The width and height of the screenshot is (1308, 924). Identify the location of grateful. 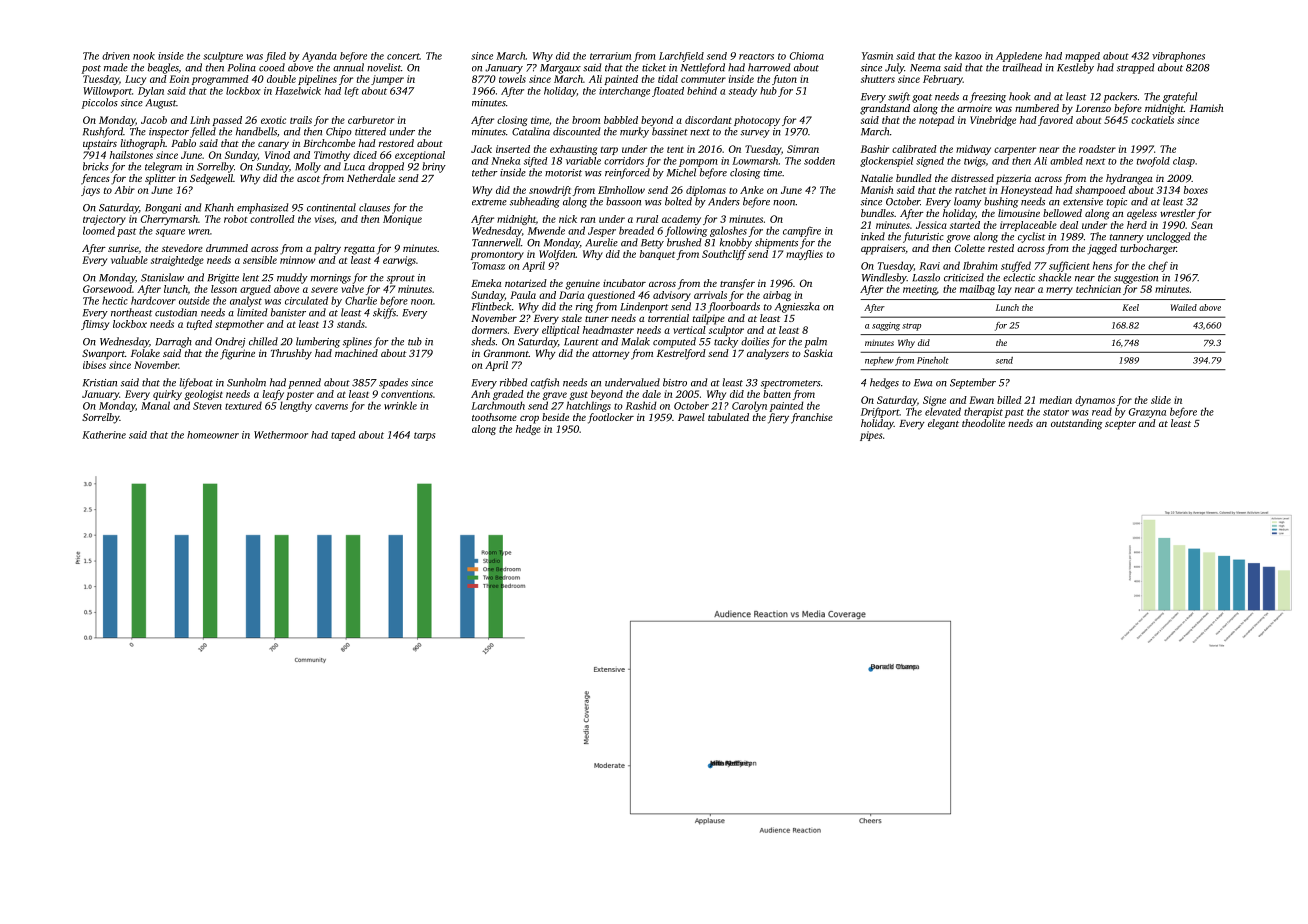
(1180, 97).
